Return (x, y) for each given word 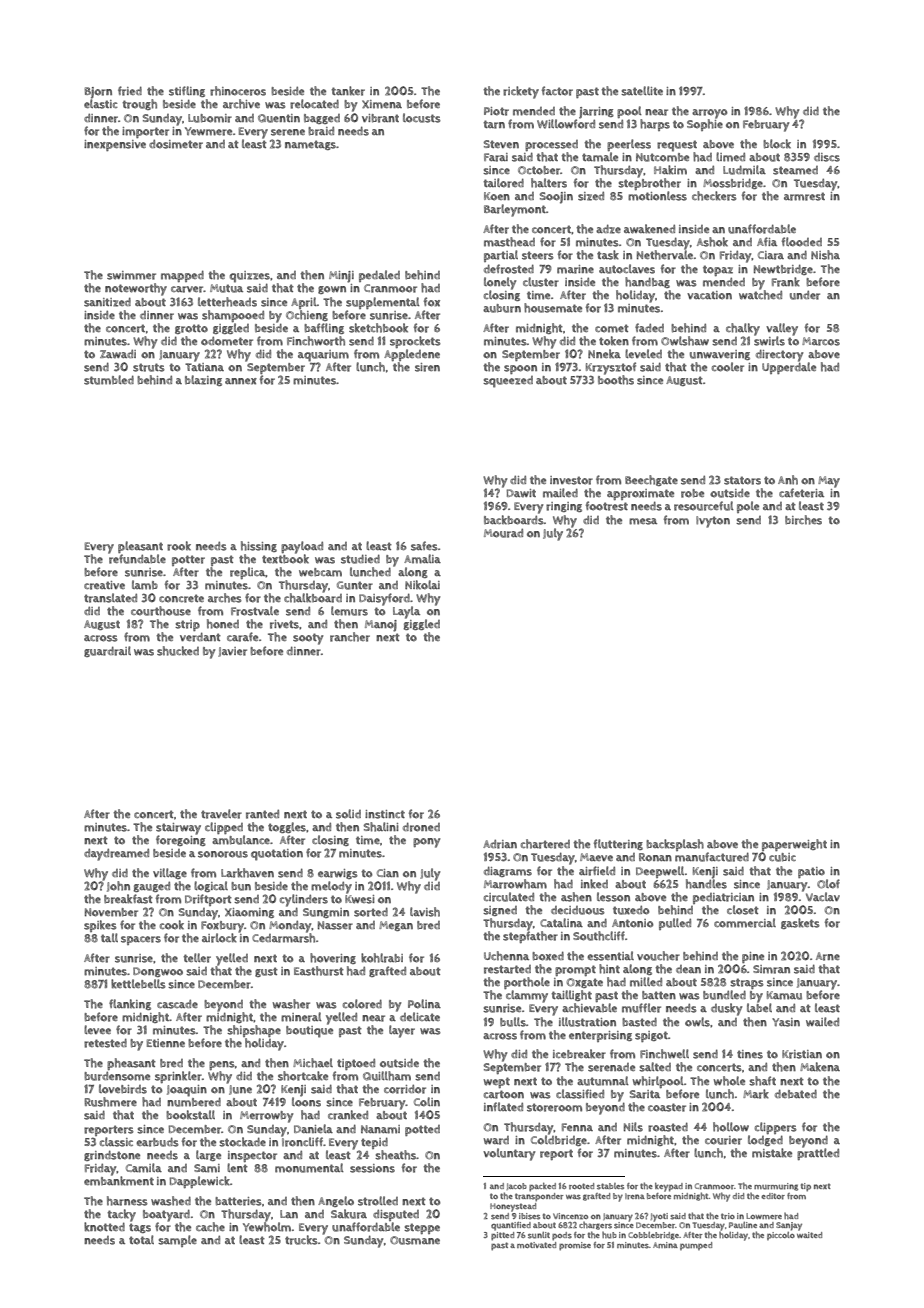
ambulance (241, 840)
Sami (207, 1168)
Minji (341, 277)
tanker (348, 91)
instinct (385, 814)
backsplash (675, 845)
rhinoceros (238, 91)
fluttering (618, 844)
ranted (262, 814)
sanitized (107, 302)
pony (427, 843)
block (777, 144)
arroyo (709, 114)
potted (422, 1130)
